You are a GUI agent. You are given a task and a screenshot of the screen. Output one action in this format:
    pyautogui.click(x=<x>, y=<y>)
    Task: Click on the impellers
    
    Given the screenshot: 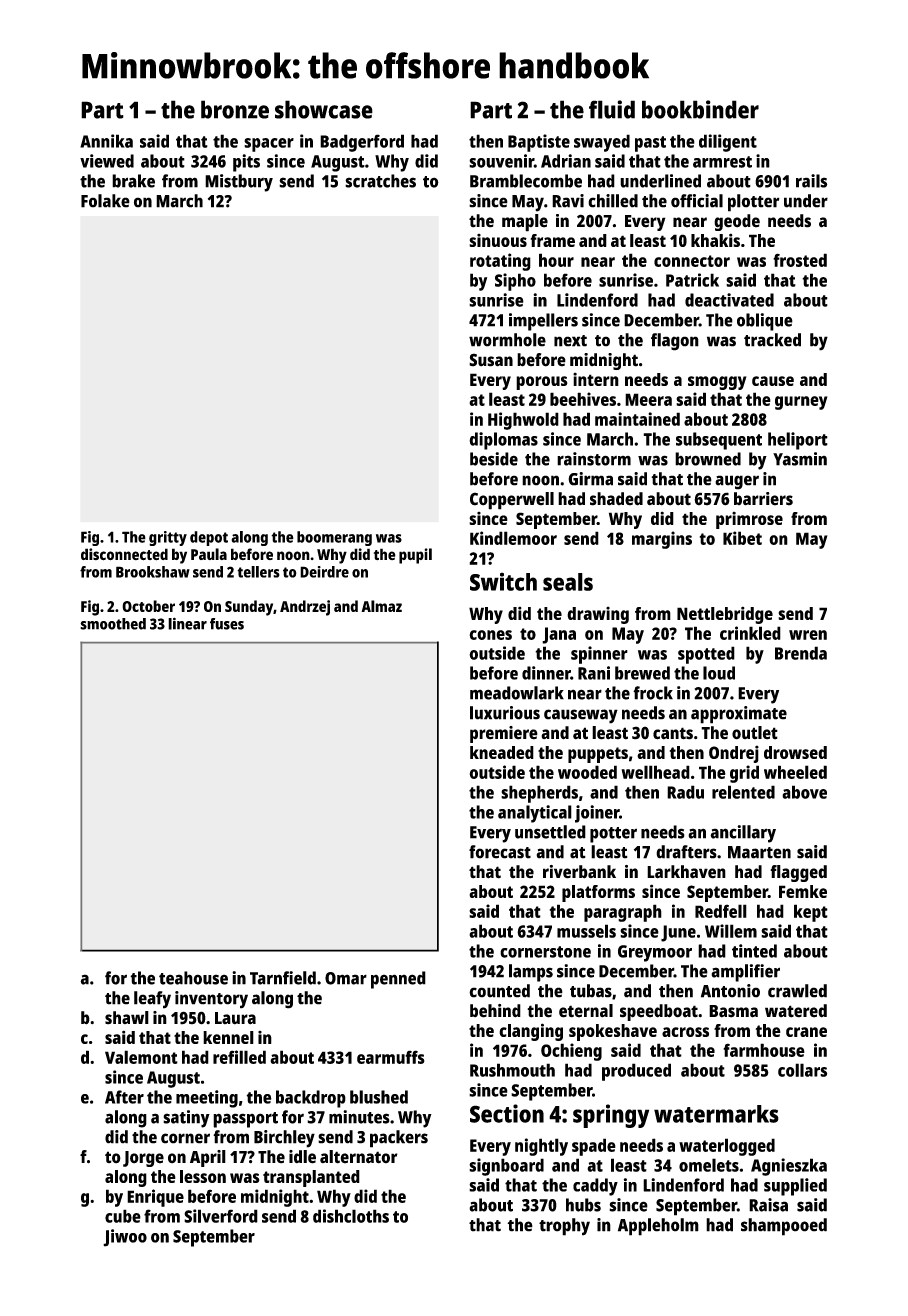 What is the action you would take?
    pyautogui.click(x=543, y=322)
